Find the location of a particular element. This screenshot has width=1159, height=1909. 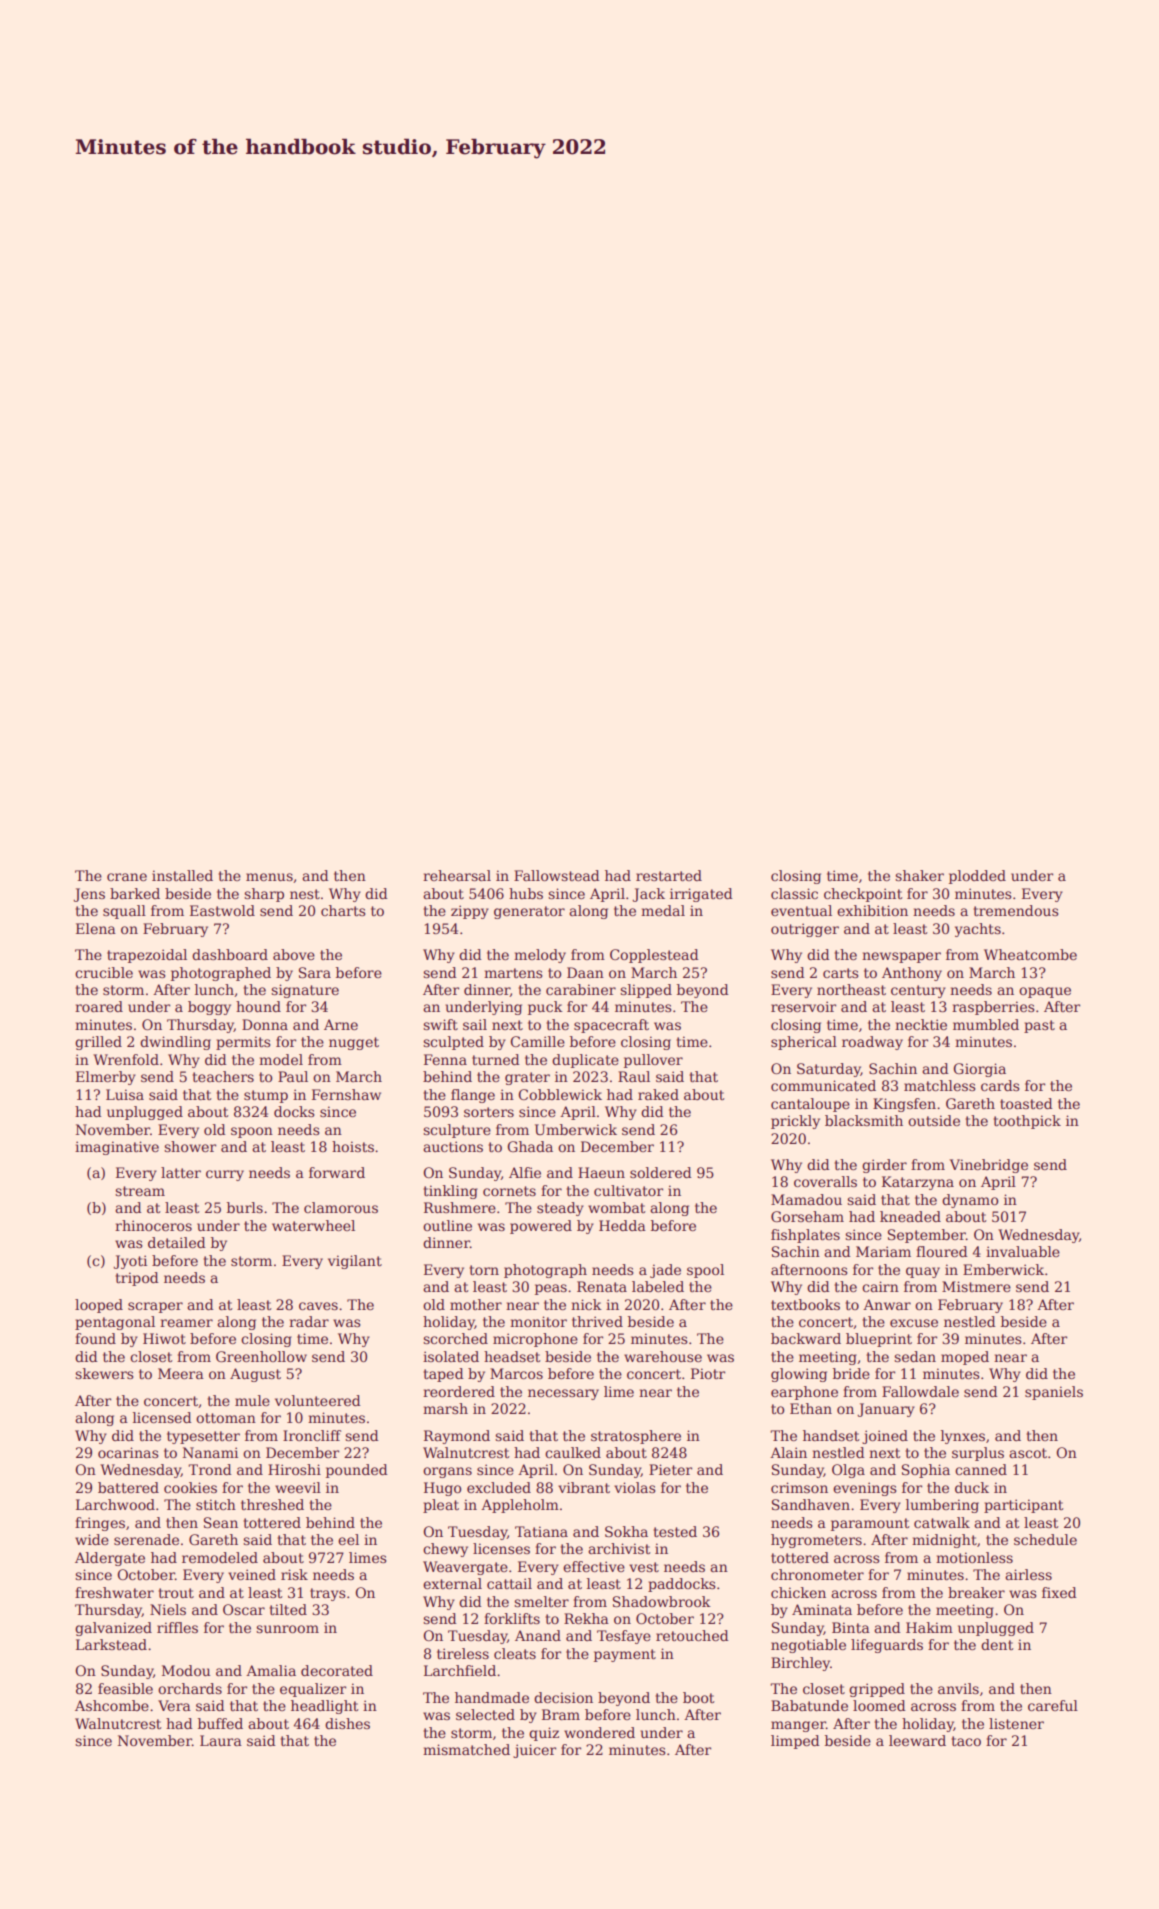

handset is located at coordinates (831, 1435).
